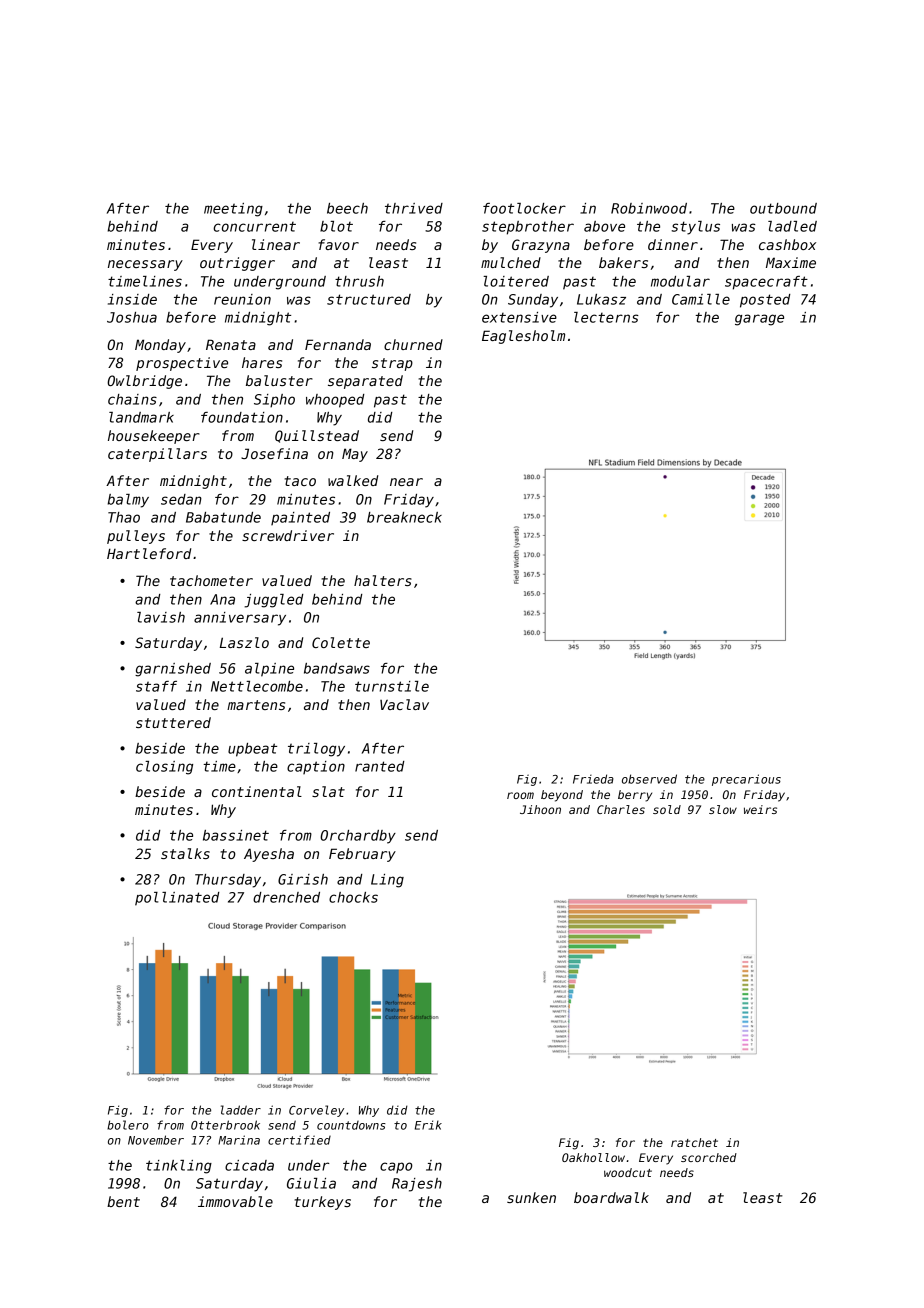  What do you see at coordinates (233, 210) in the screenshot?
I see `meeting` at bounding box center [233, 210].
